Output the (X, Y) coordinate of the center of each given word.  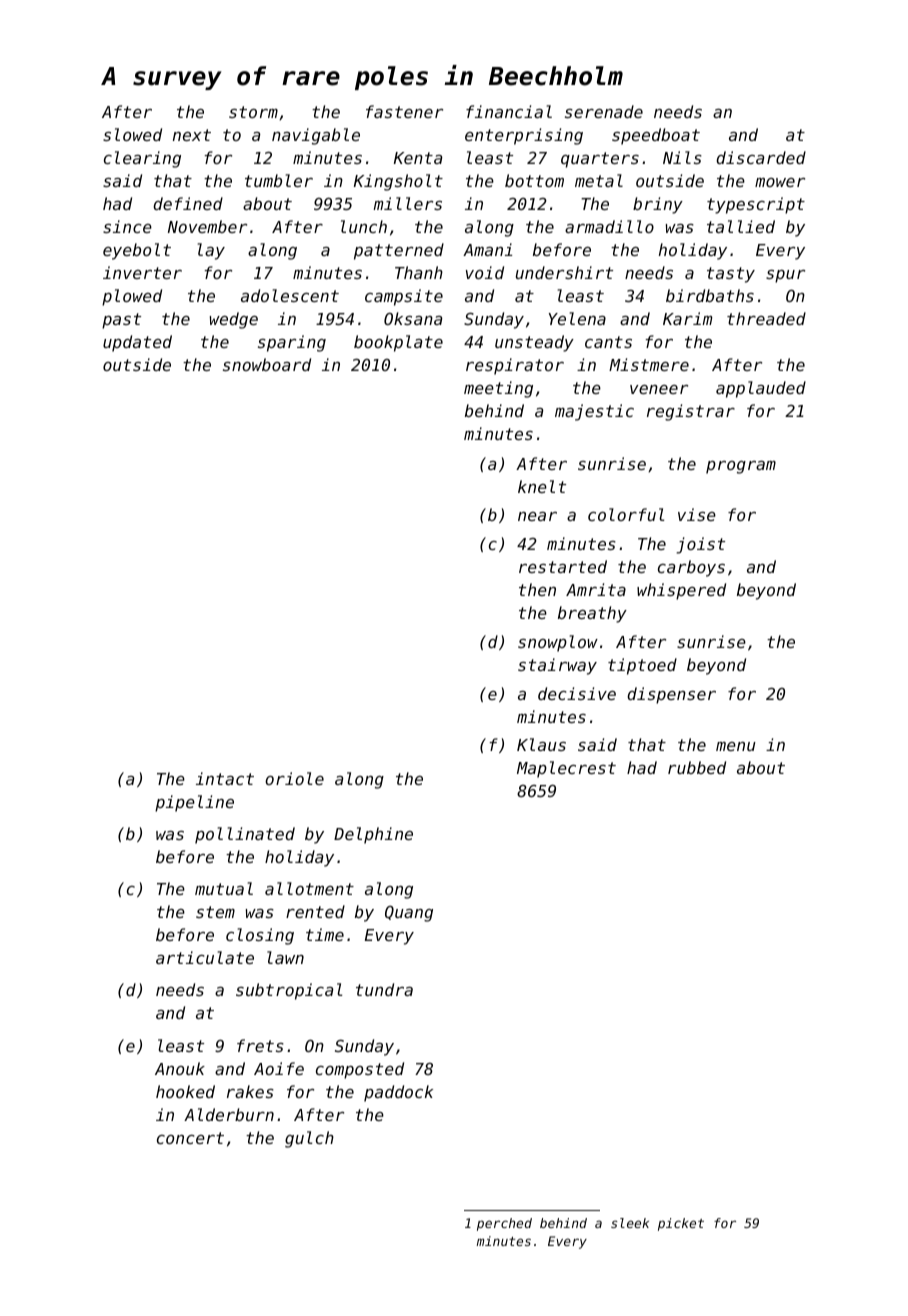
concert (190, 1138)
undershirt (564, 272)
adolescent (290, 295)
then (537, 589)
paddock (398, 1093)
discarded (761, 157)
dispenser (671, 695)
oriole (294, 778)
